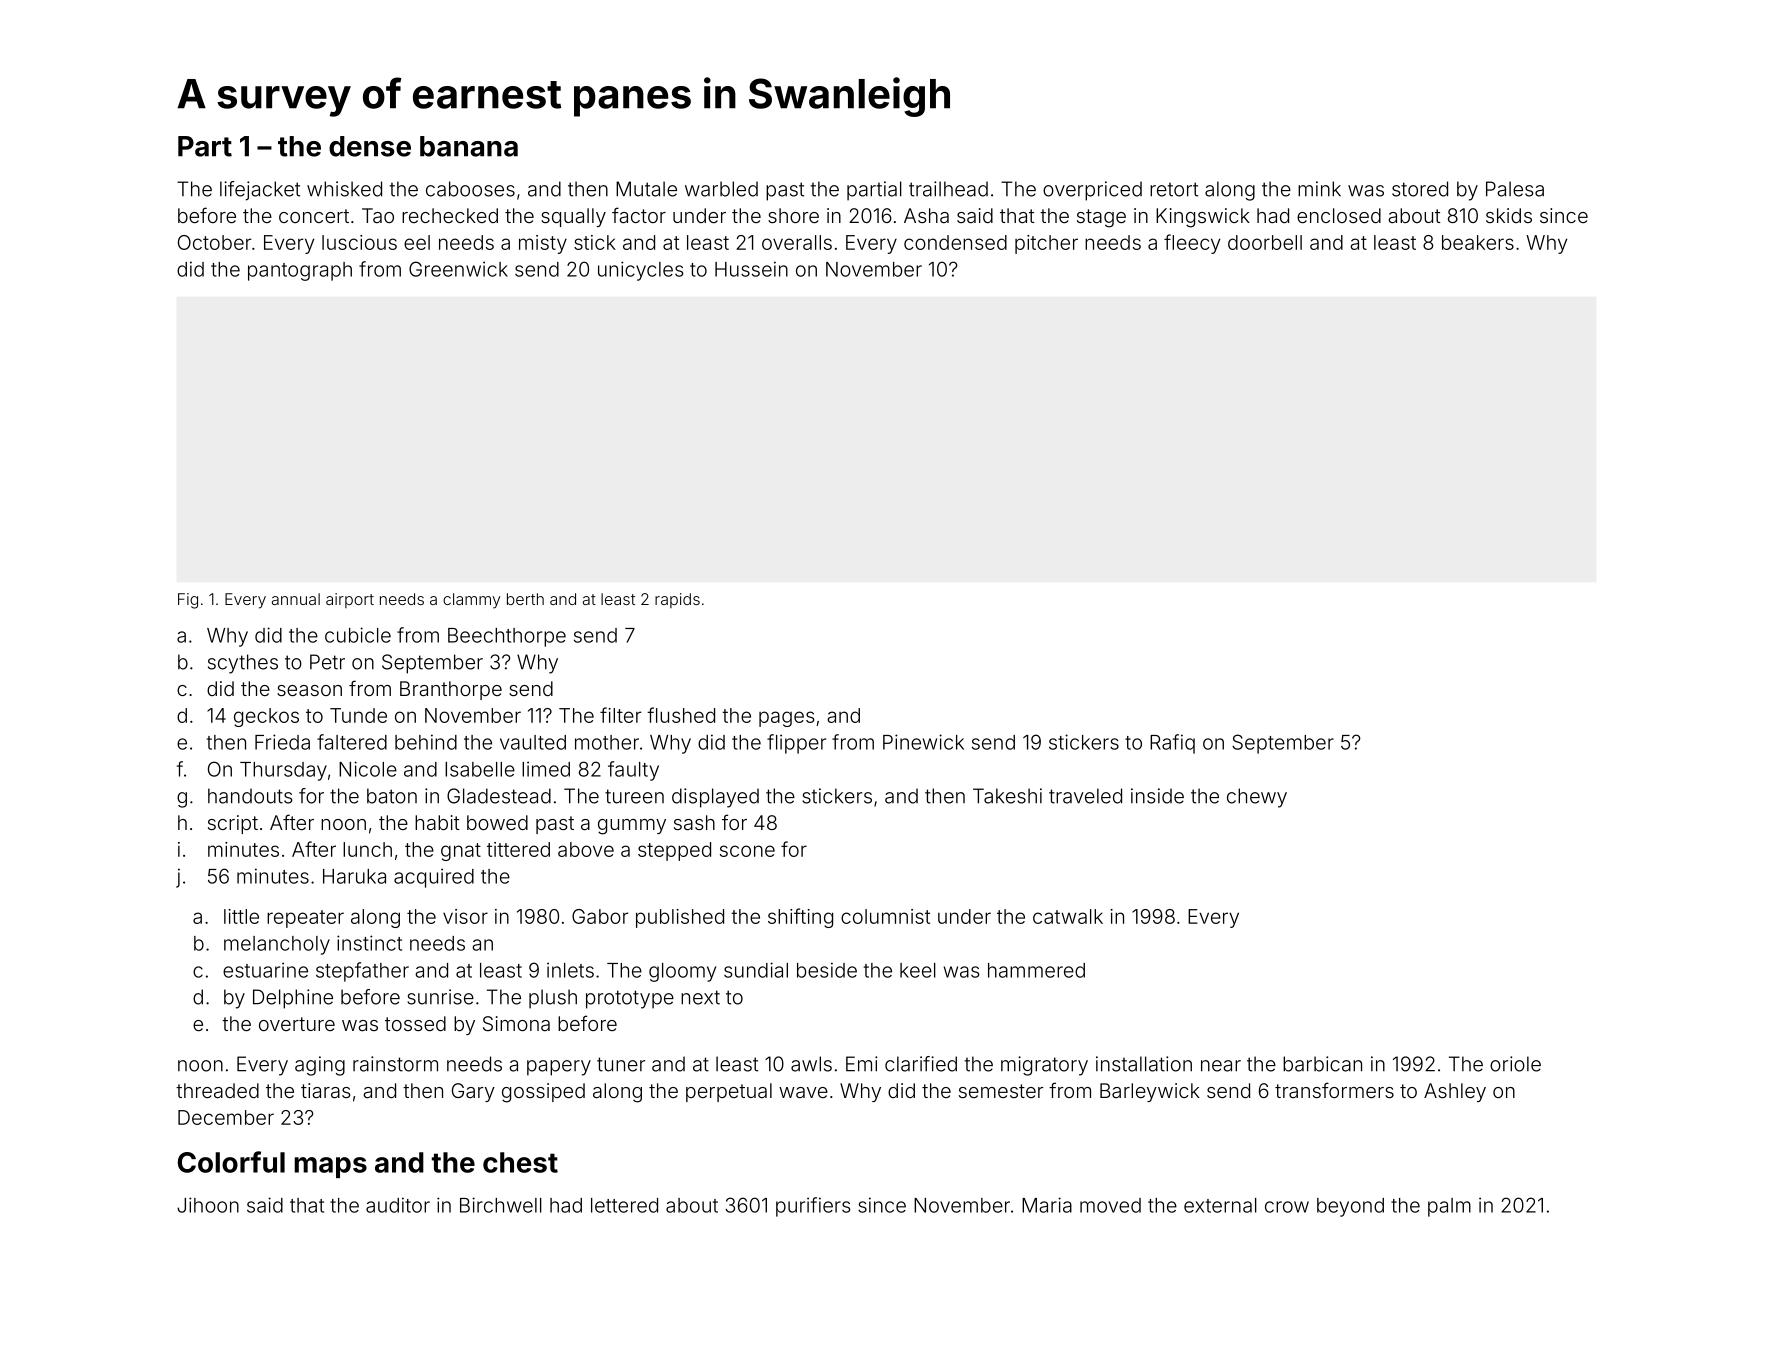 The image size is (1773, 1370). Describe the element at coordinates (352, 742) in the screenshot. I see `faltered` at that location.
